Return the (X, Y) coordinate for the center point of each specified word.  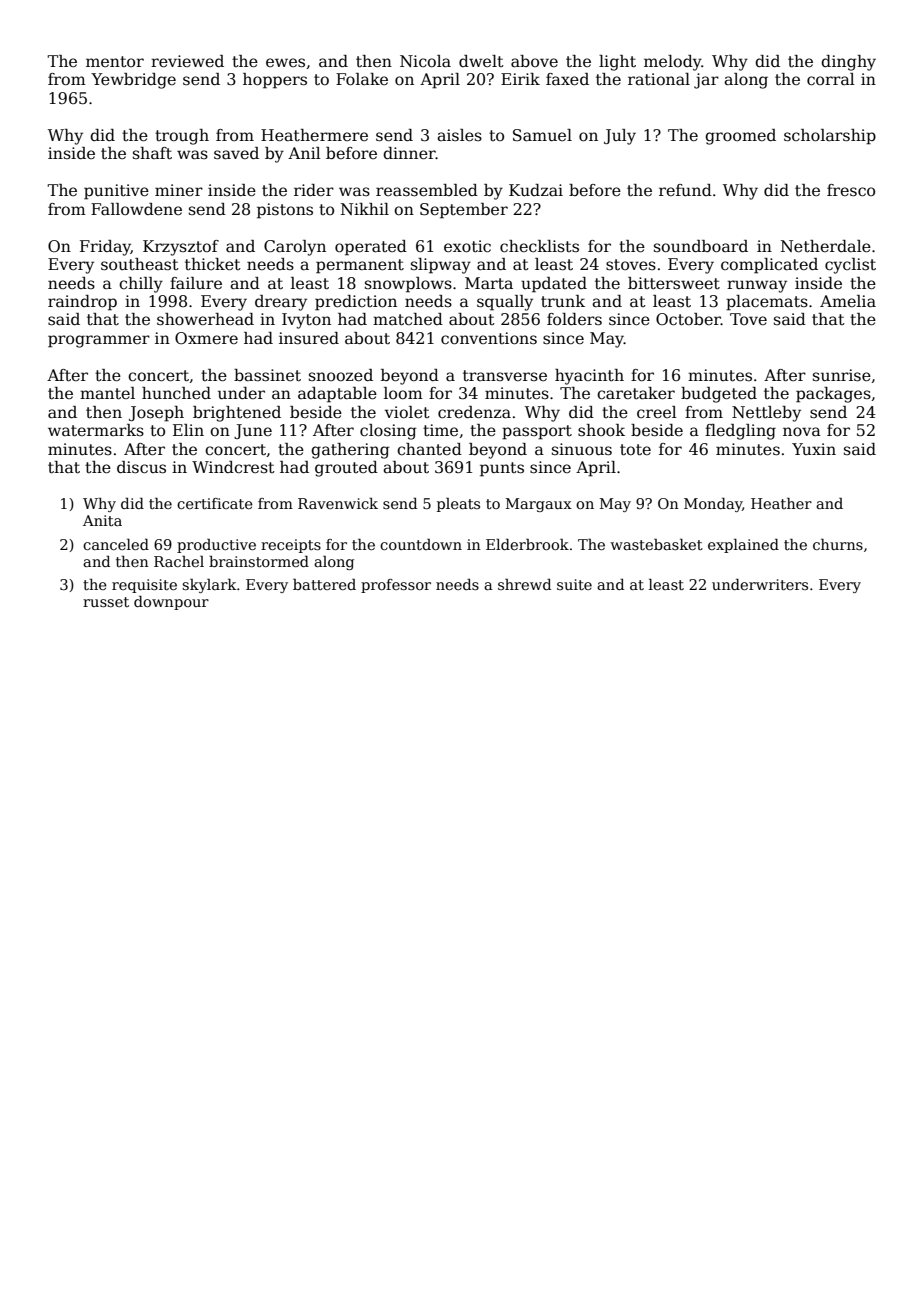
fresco (851, 190)
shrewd (524, 584)
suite (574, 584)
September (464, 211)
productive (216, 545)
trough (182, 137)
